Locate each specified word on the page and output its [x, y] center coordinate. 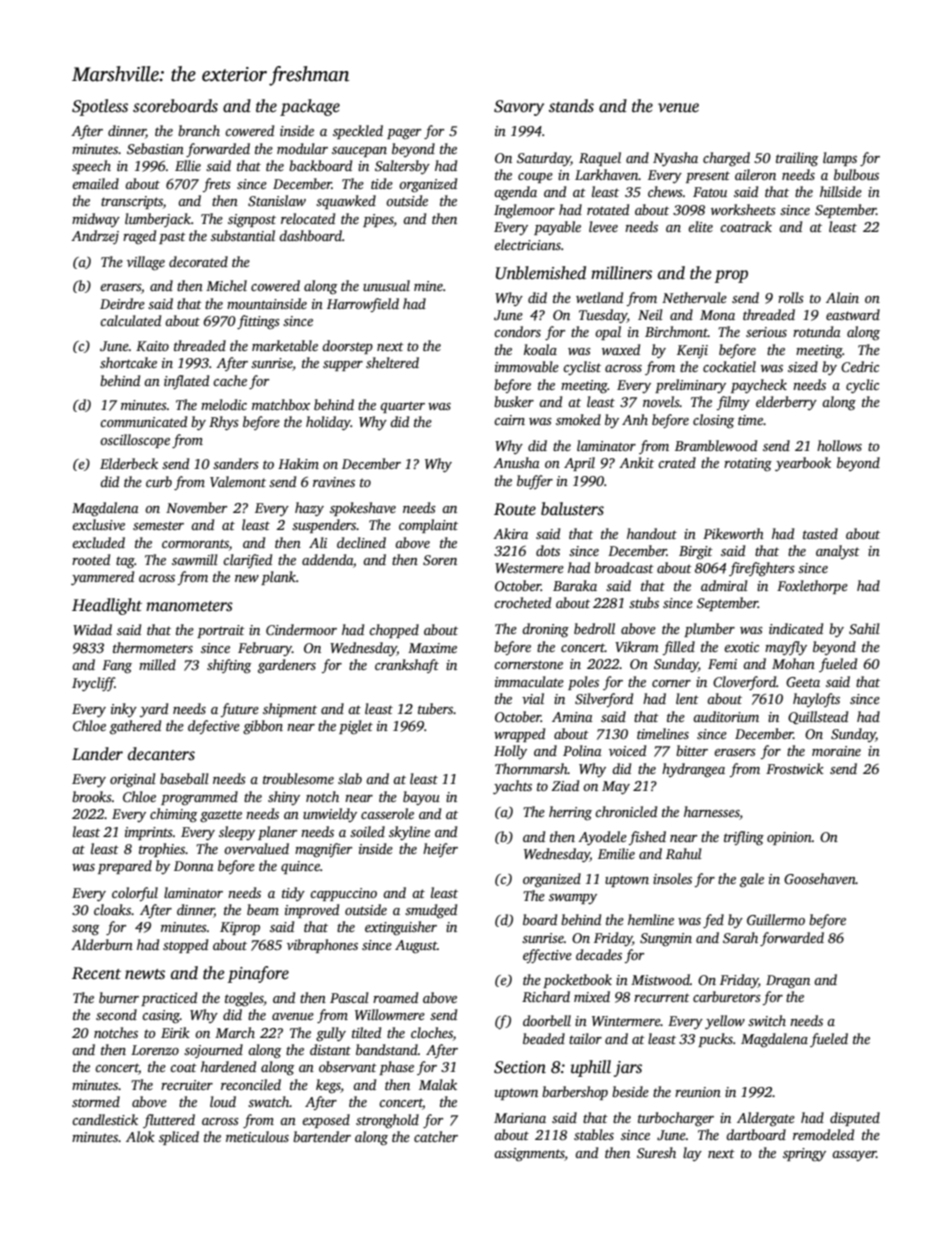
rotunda [817, 331]
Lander [97, 754]
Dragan [788, 981]
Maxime [432, 648]
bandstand [387, 1049]
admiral [724, 585]
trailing [797, 159]
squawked [346, 202]
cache [230, 380]
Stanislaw [277, 200]
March [235, 1032]
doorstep [347, 347]
